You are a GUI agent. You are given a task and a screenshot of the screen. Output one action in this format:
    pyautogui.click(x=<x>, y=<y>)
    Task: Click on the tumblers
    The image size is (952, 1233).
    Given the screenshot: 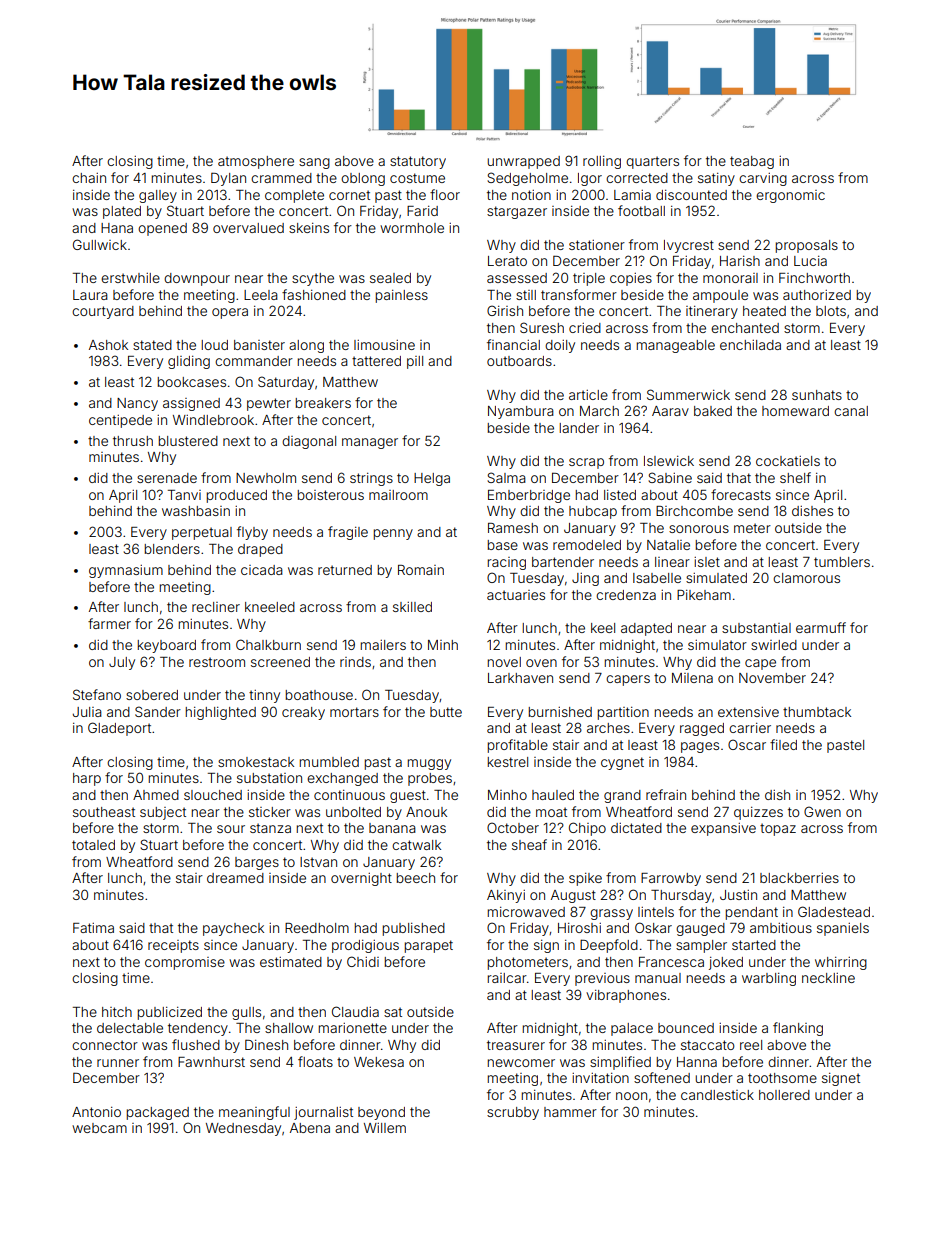 What is the action you would take?
    pyautogui.click(x=842, y=562)
